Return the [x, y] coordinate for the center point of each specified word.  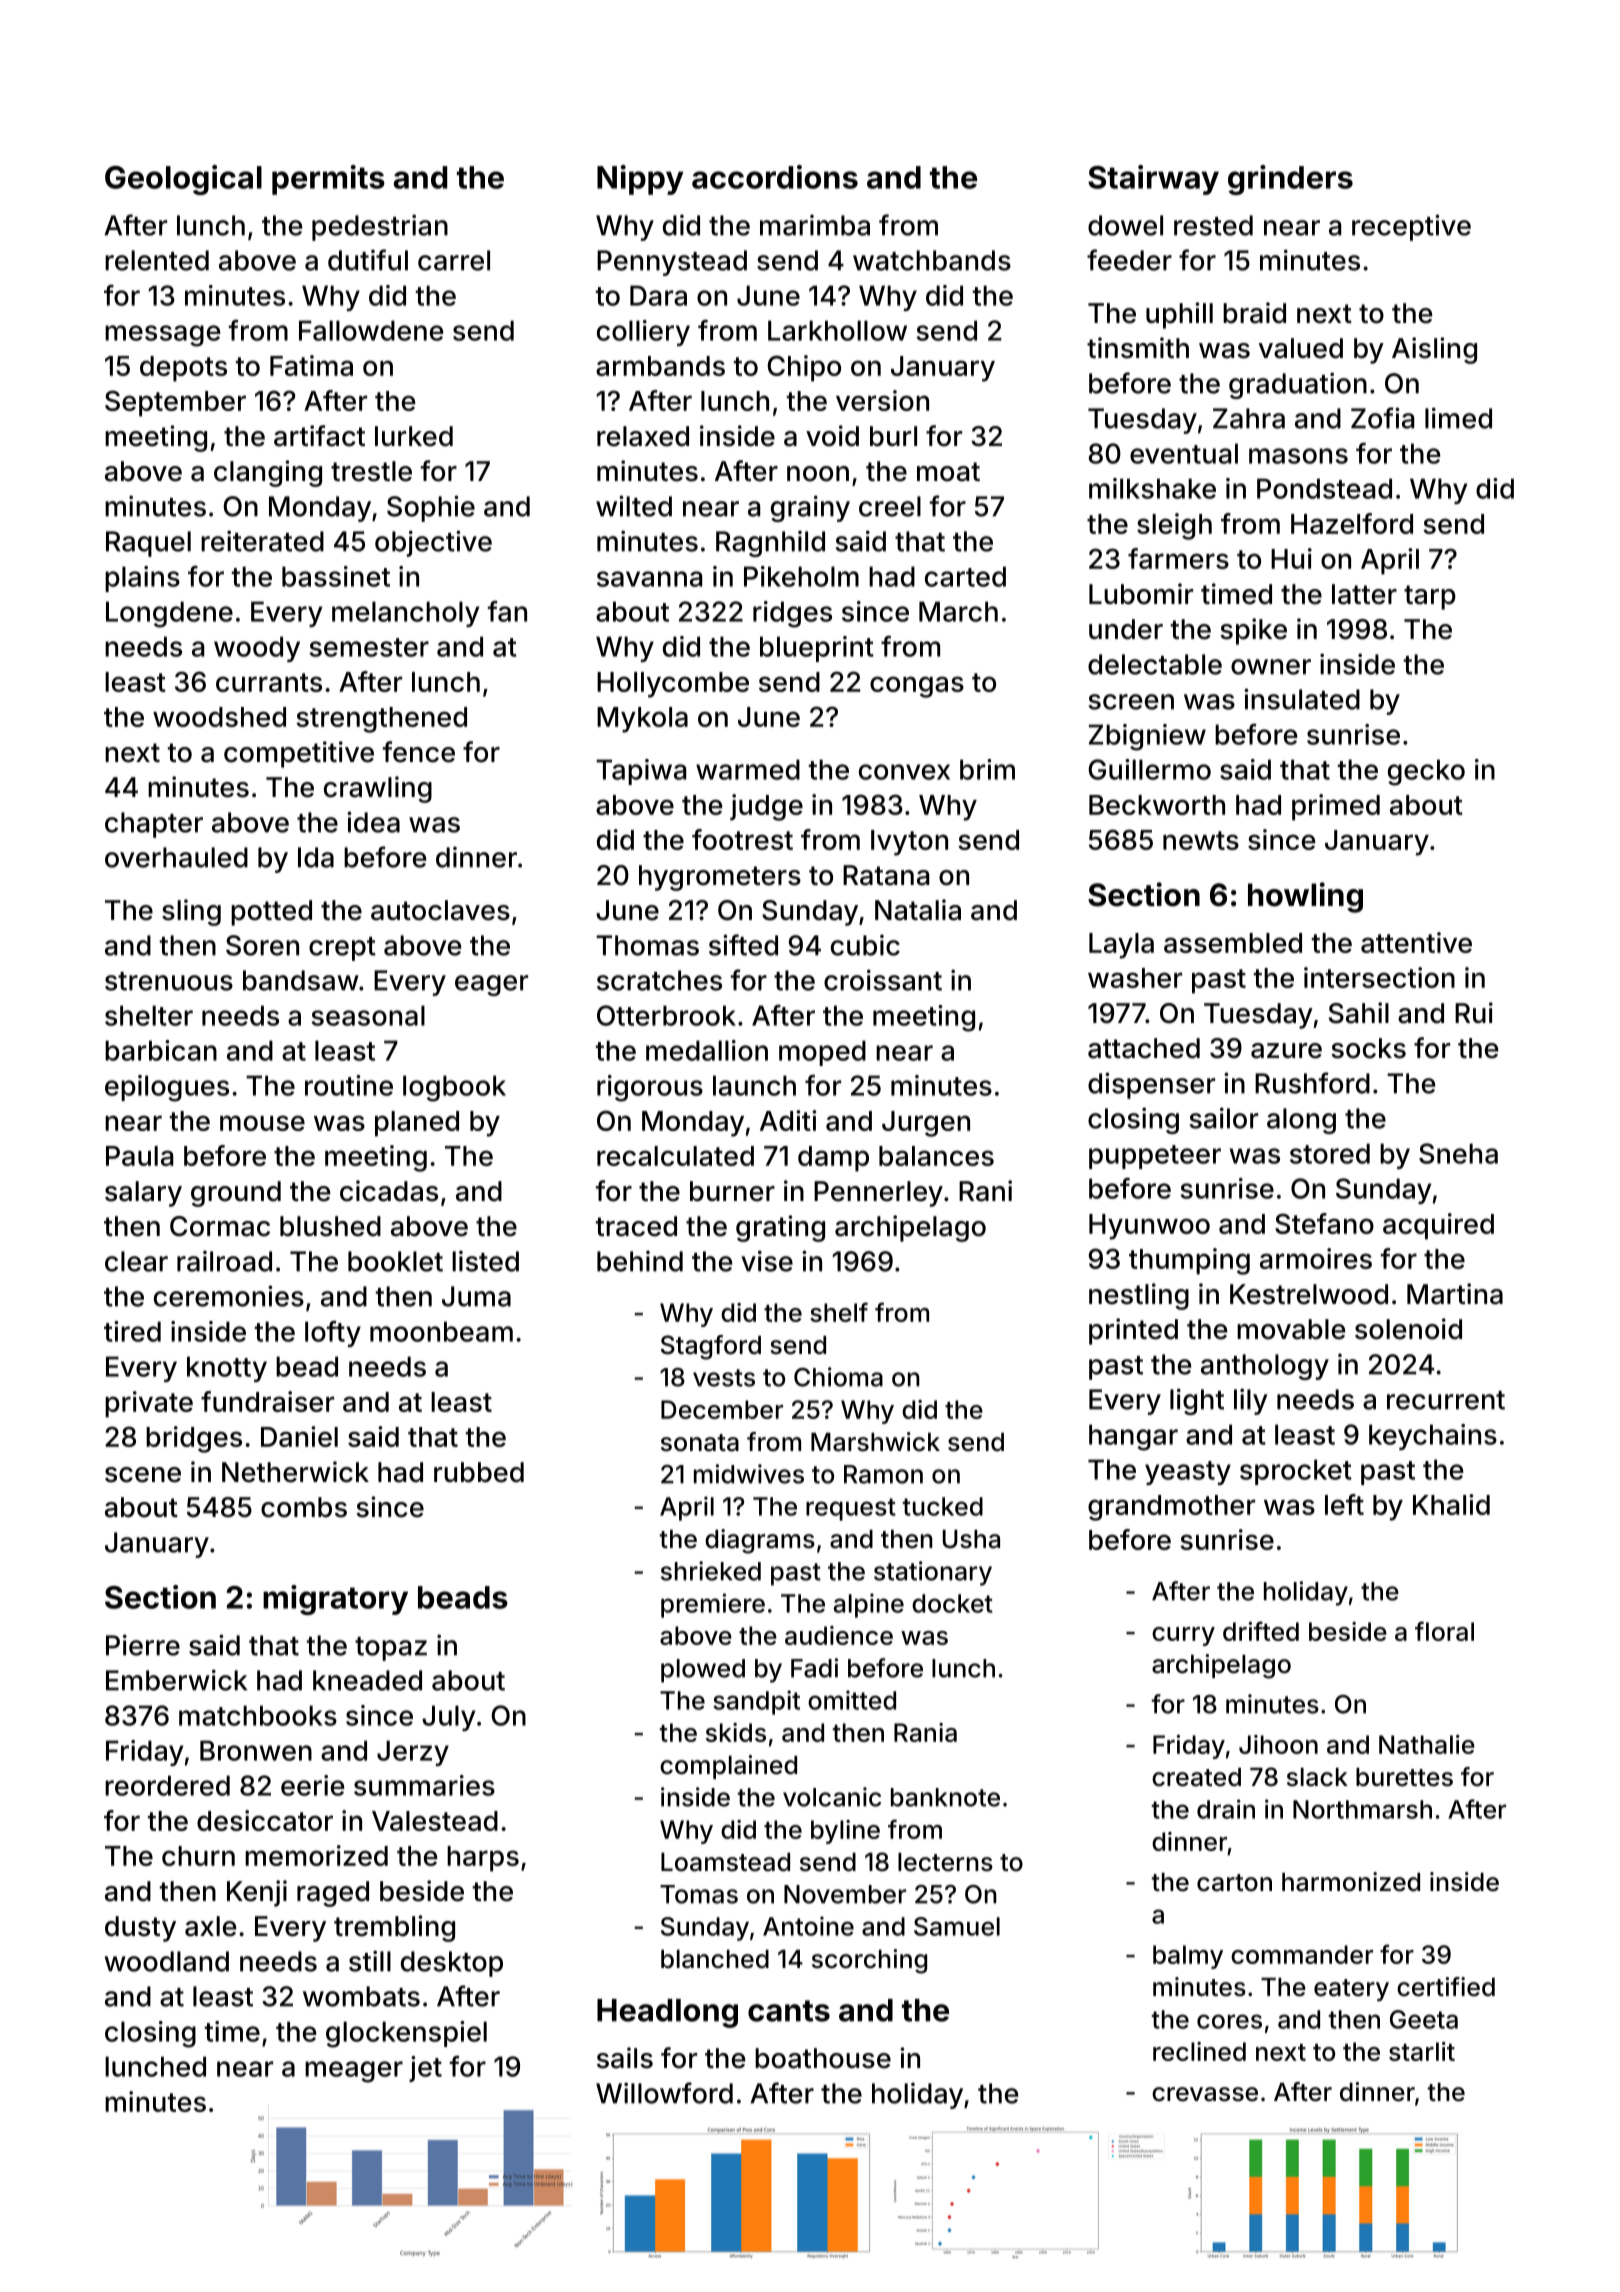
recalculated [675, 1156]
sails [625, 2058]
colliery [643, 333]
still [370, 1961]
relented [157, 260]
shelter [149, 1015]
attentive [1416, 942]
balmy [1188, 1957]
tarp [1430, 597]
